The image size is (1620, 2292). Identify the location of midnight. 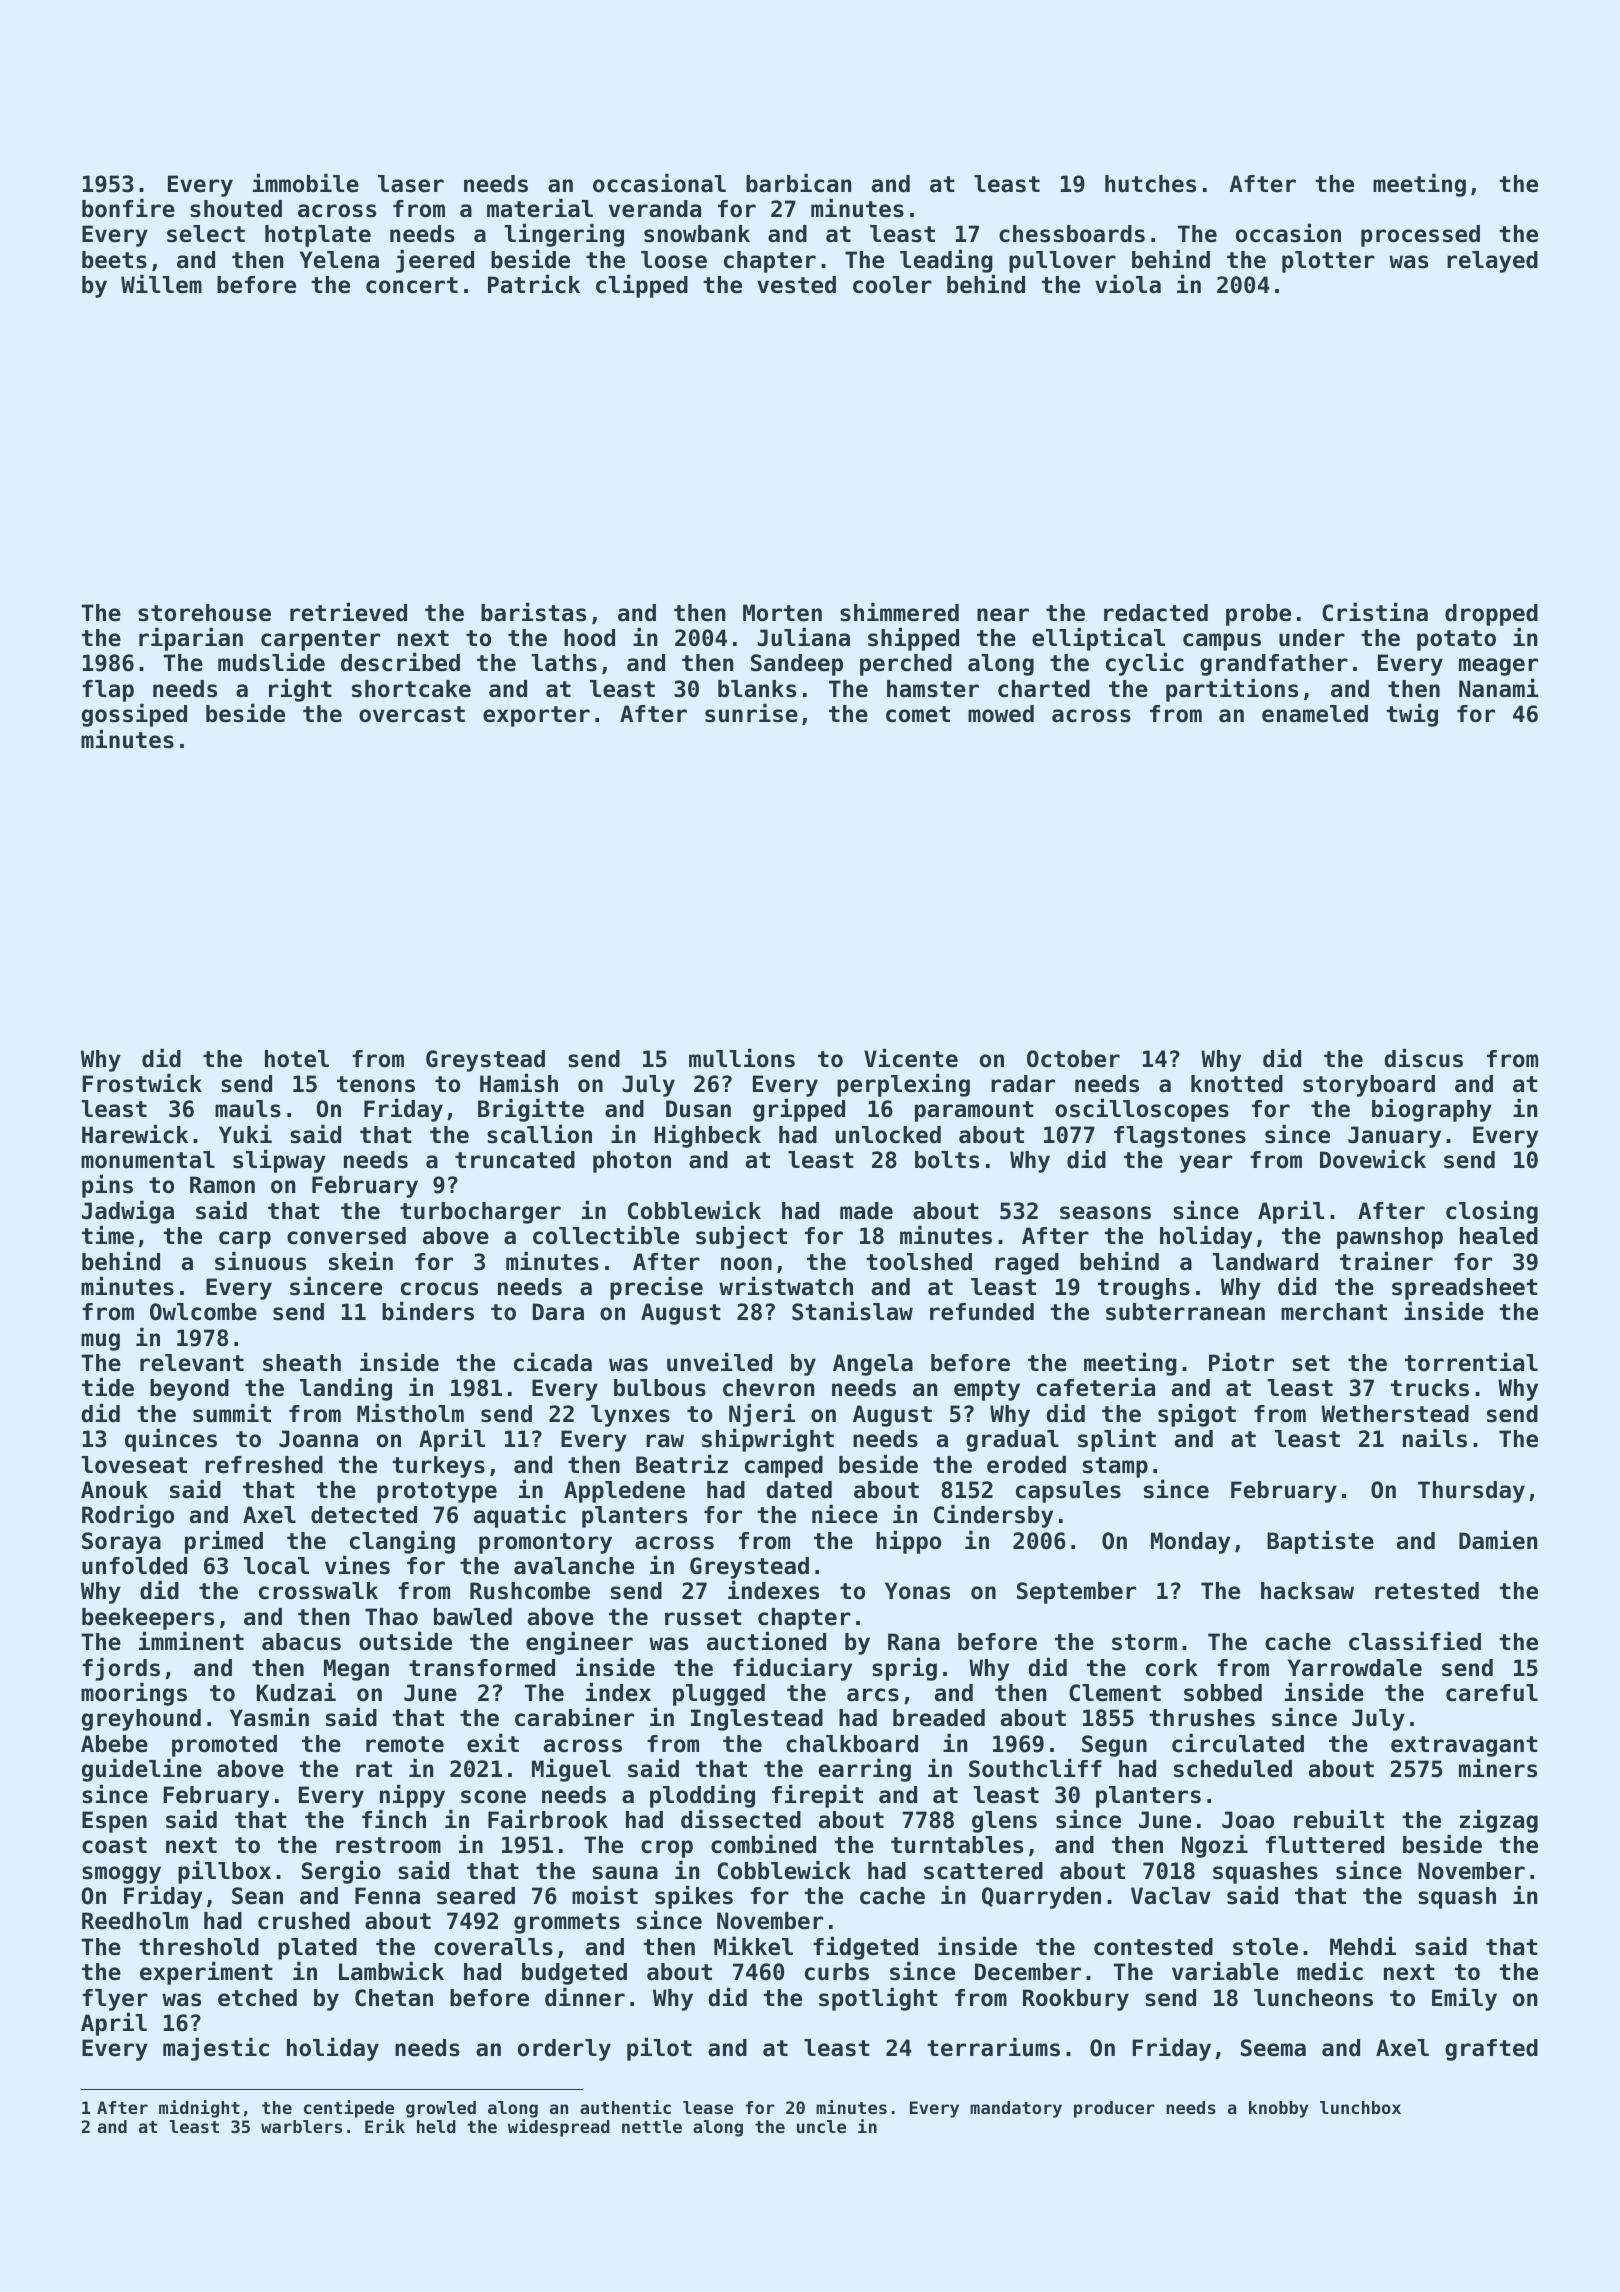
(199, 2109).
